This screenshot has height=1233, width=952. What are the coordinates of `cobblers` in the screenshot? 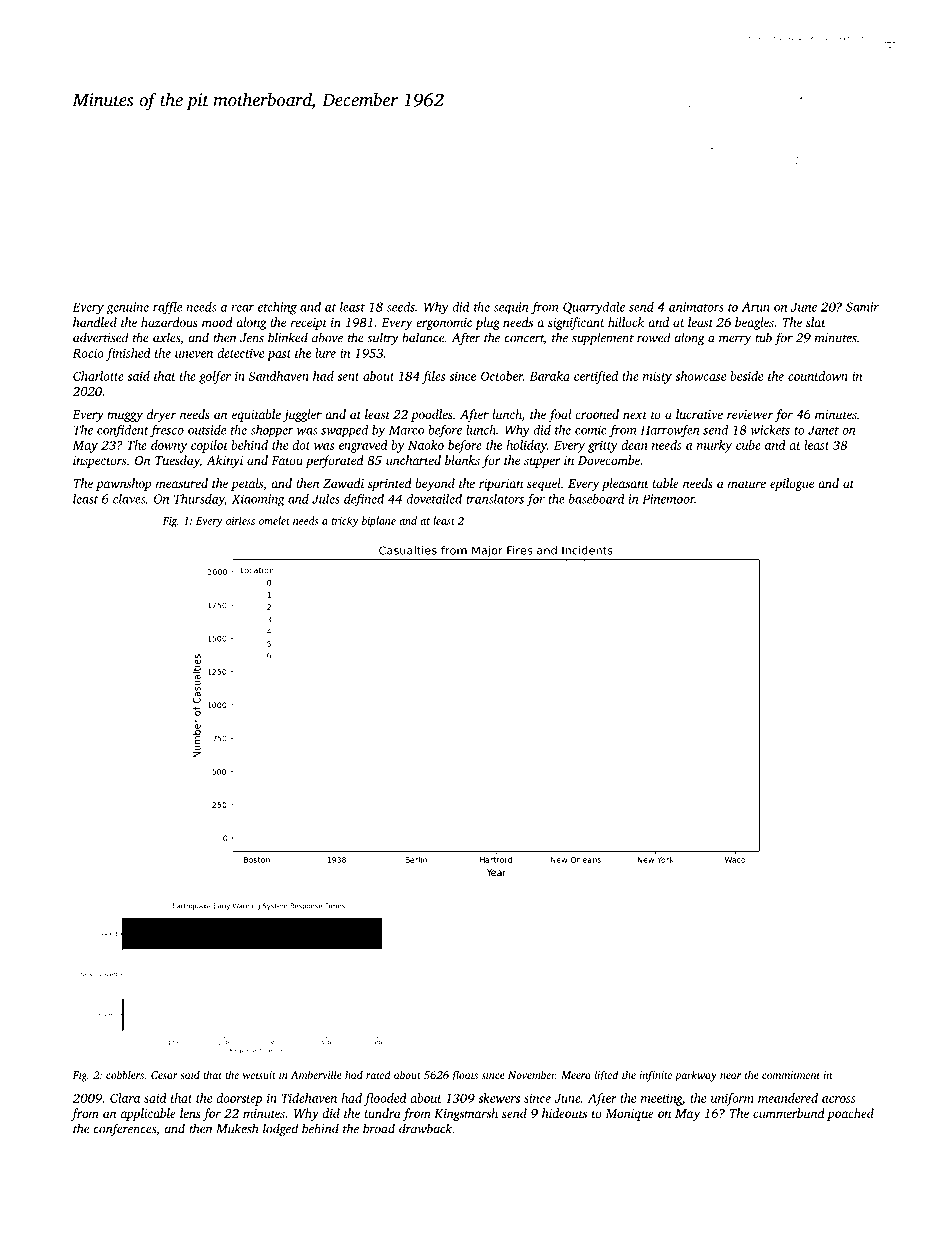 It's located at (125, 1074).
